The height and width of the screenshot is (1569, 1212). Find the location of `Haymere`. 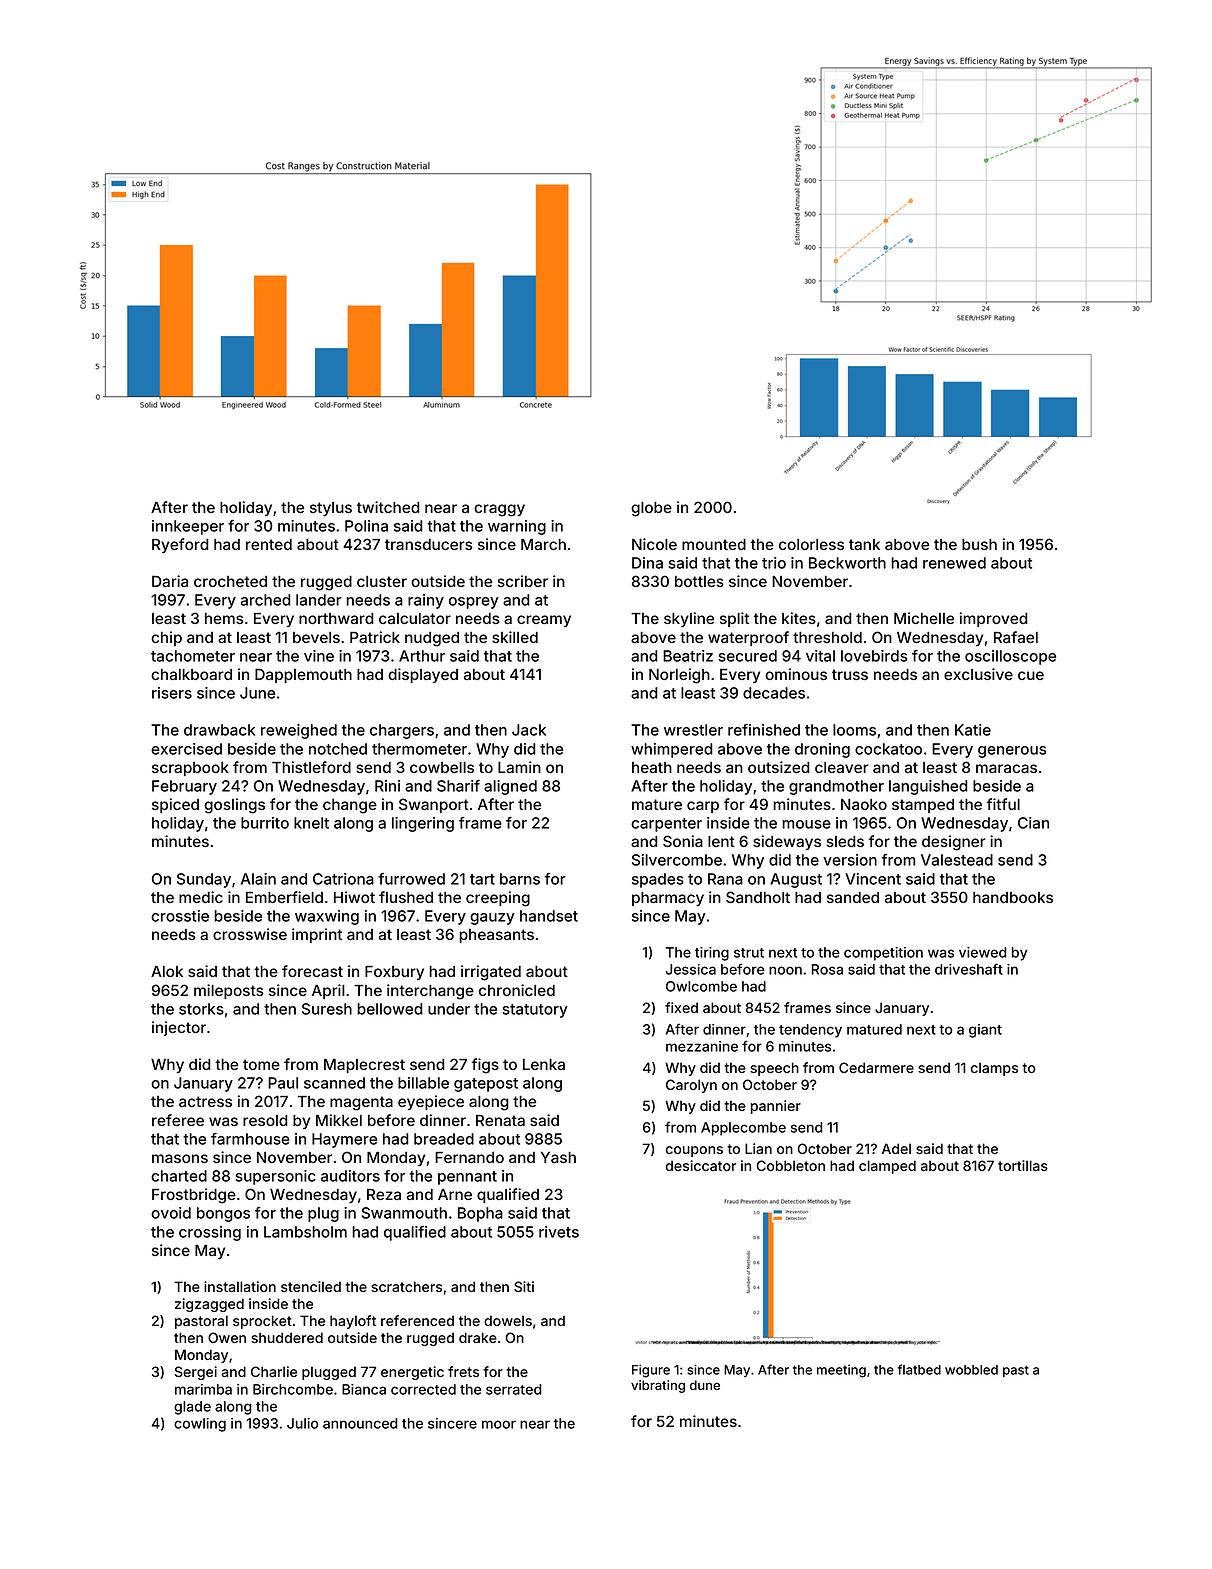

Haymere is located at coordinates (344, 1140).
